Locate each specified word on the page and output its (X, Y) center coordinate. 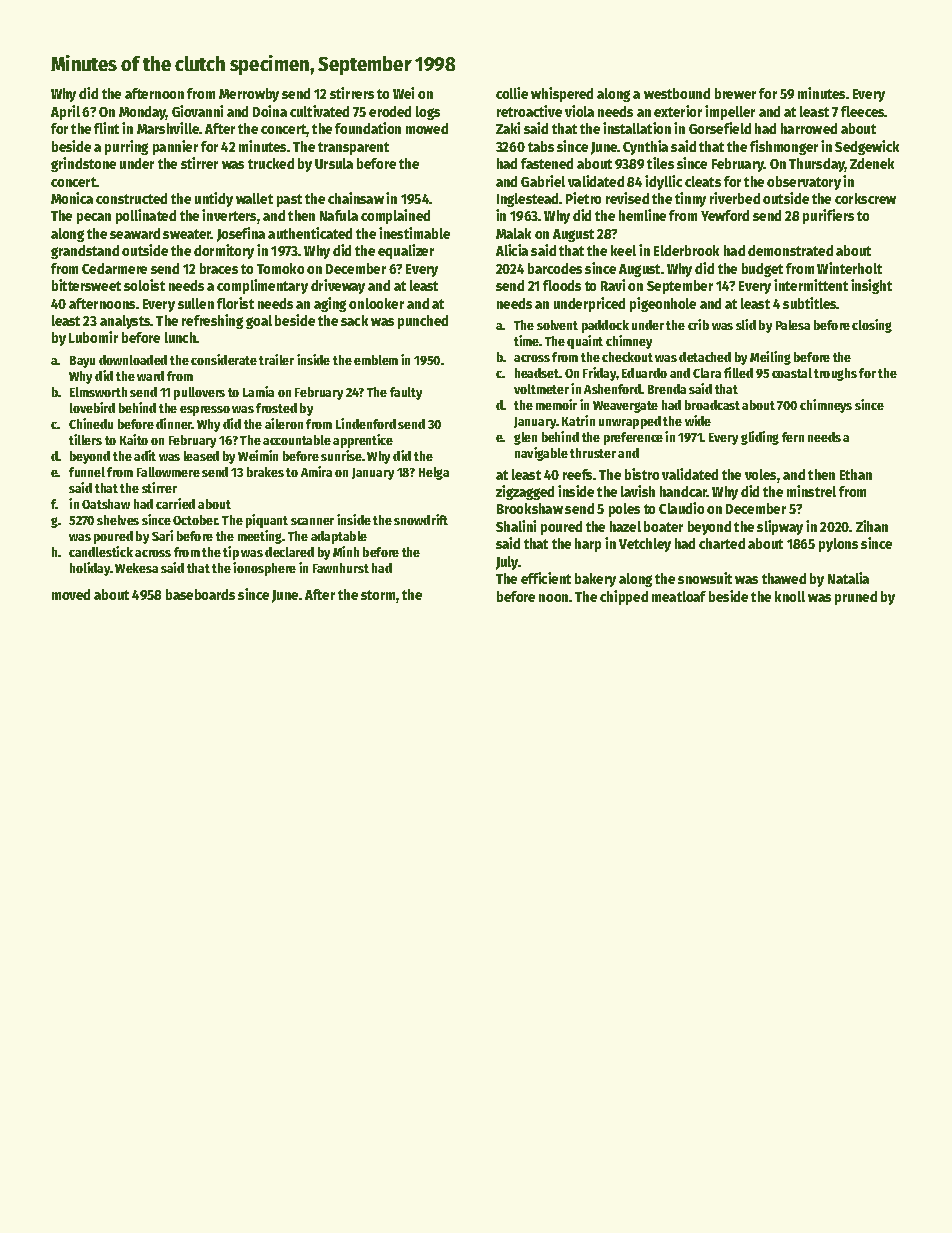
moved (71, 594)
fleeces (863, 111)
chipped (624, 597)
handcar (683, 491)
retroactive (529, 111)
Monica (72, 198)
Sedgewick (867, 147)
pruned (856, 598)
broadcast (712, 405)
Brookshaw (530, 508)
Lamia (258, 391)
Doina (270, 111)
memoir (556, 404)
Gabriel (543, 181)
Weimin (258, 455)
